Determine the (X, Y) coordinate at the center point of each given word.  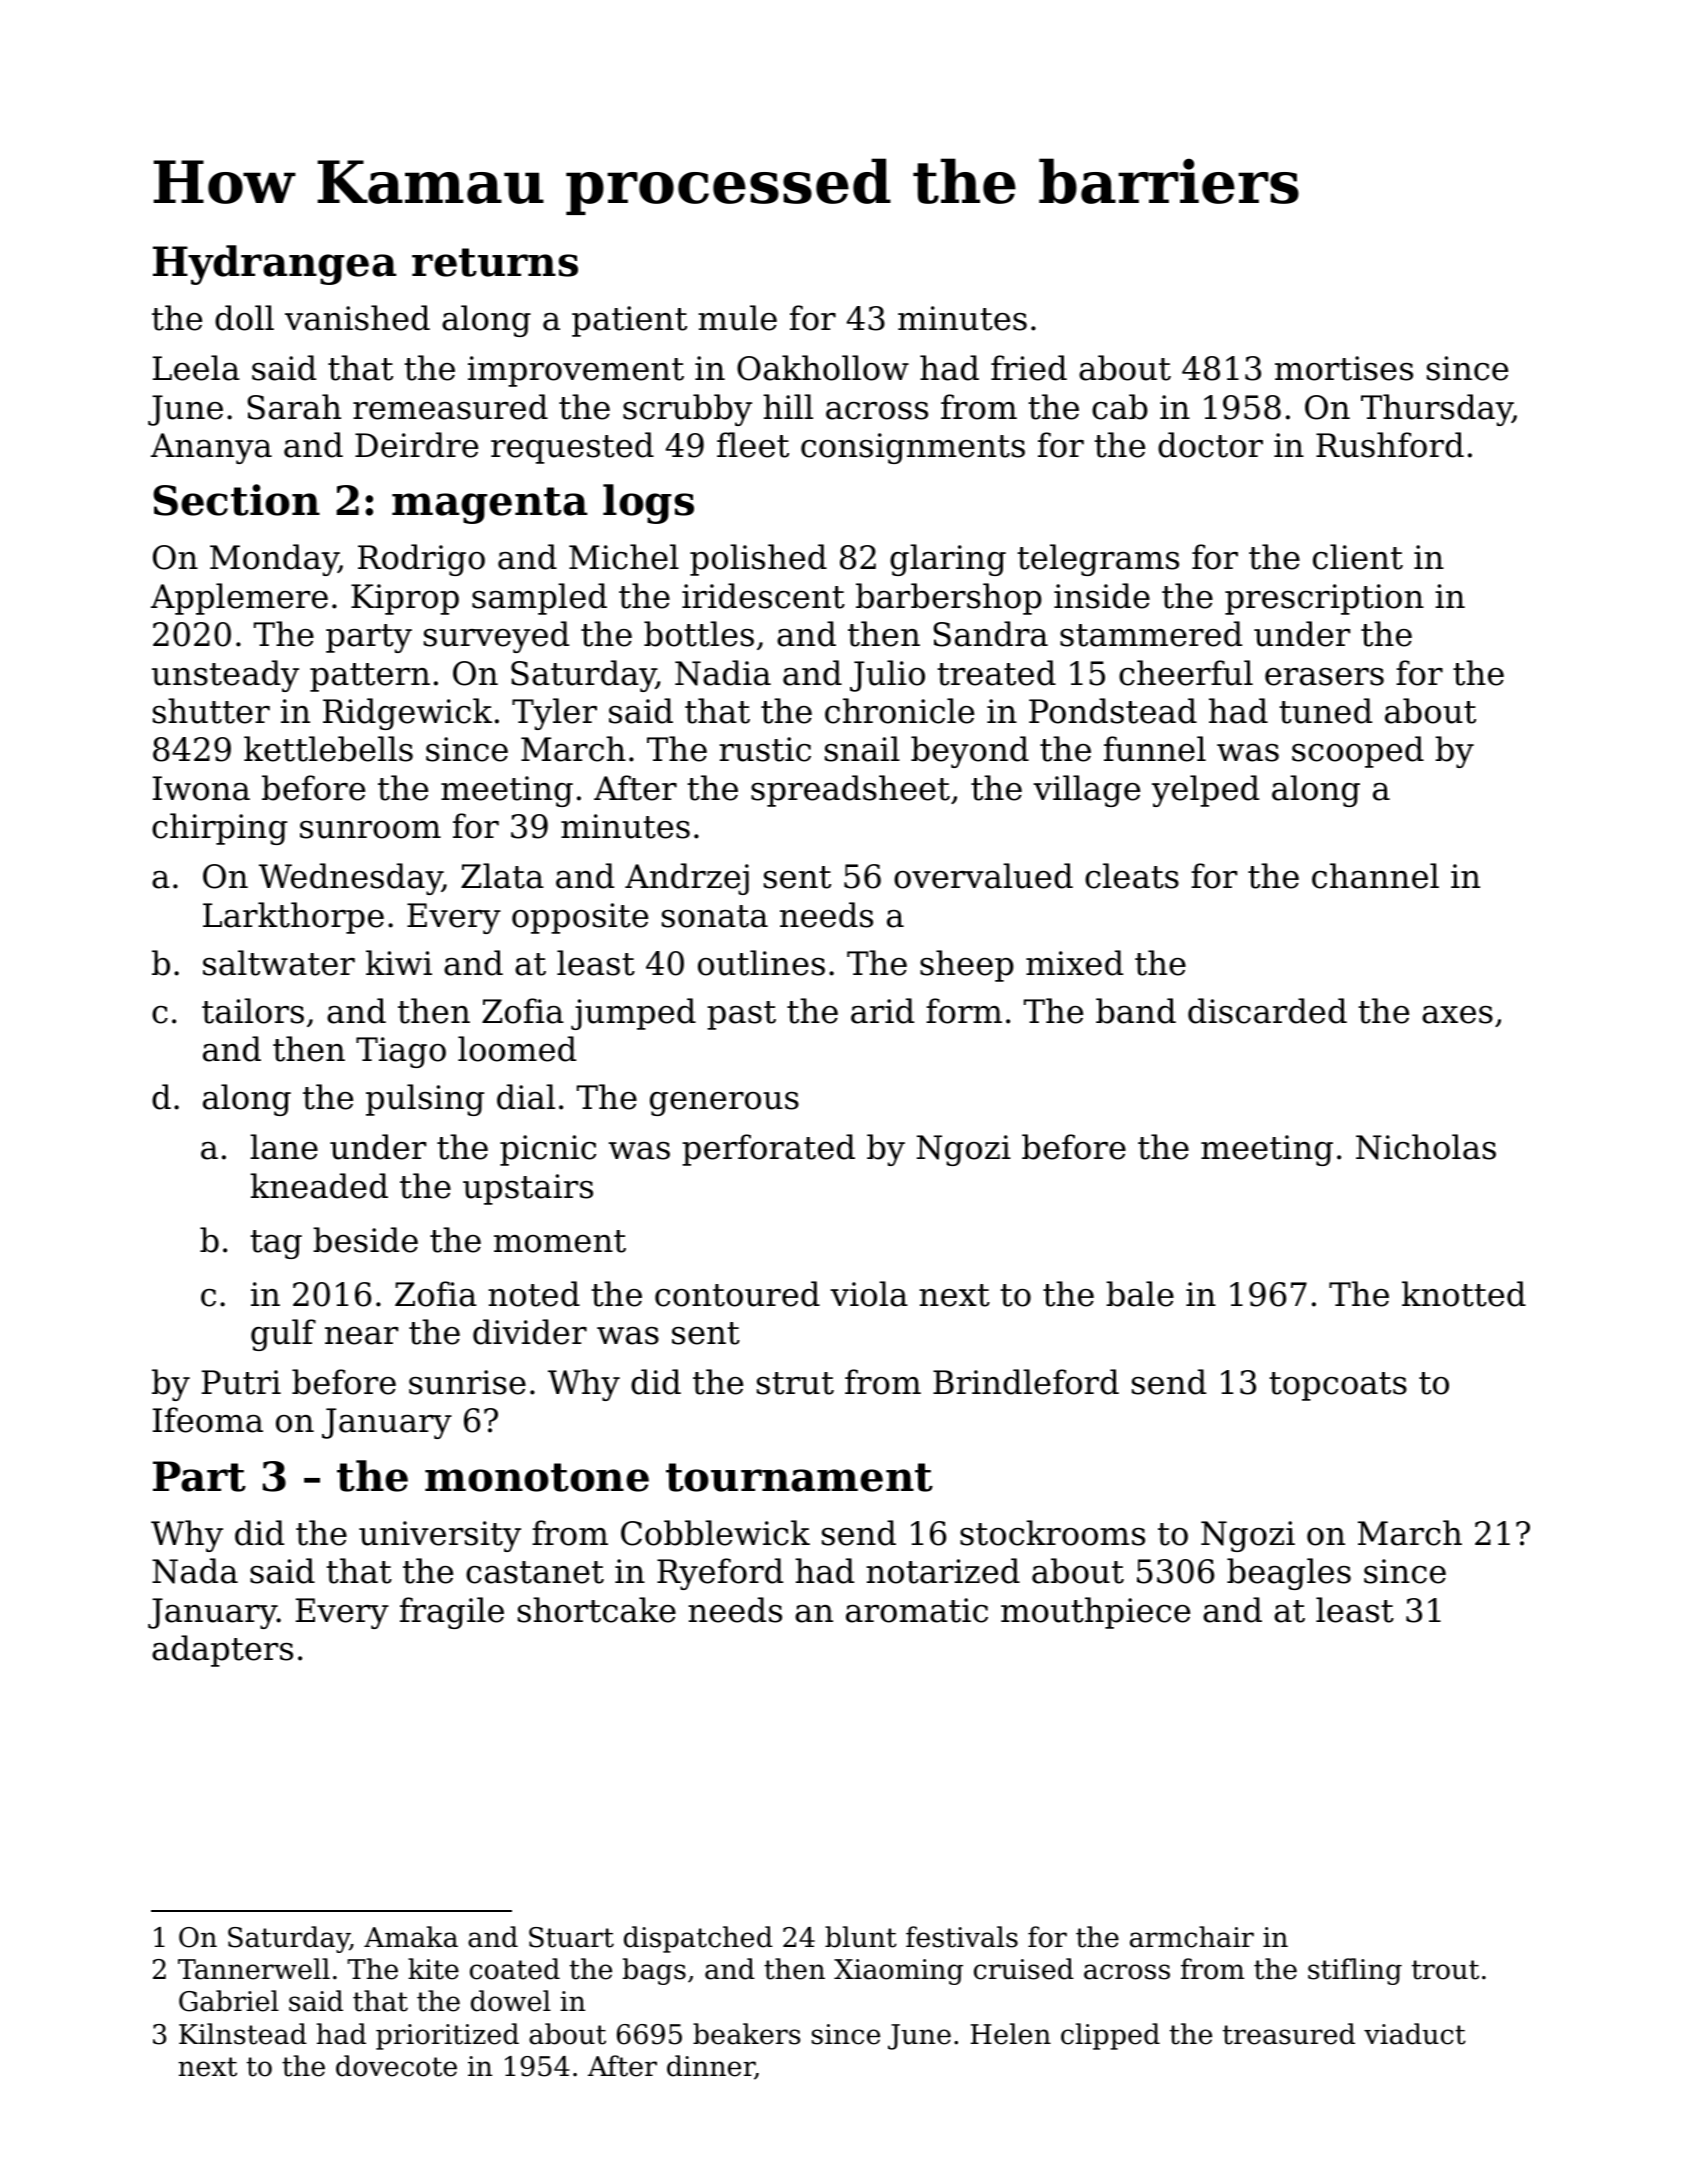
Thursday (1437, 410)
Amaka (411, 1937)
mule (737, 318)
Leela (196, 368)
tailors (253, 1011)
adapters (222, 1651)
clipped (1110, 2036)
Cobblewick (715, 1533)
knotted (1464, 1294)
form (964, 1011)
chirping (219, 829)
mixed (1074, 963)
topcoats (1338, 1386)
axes (1457, 1015)
